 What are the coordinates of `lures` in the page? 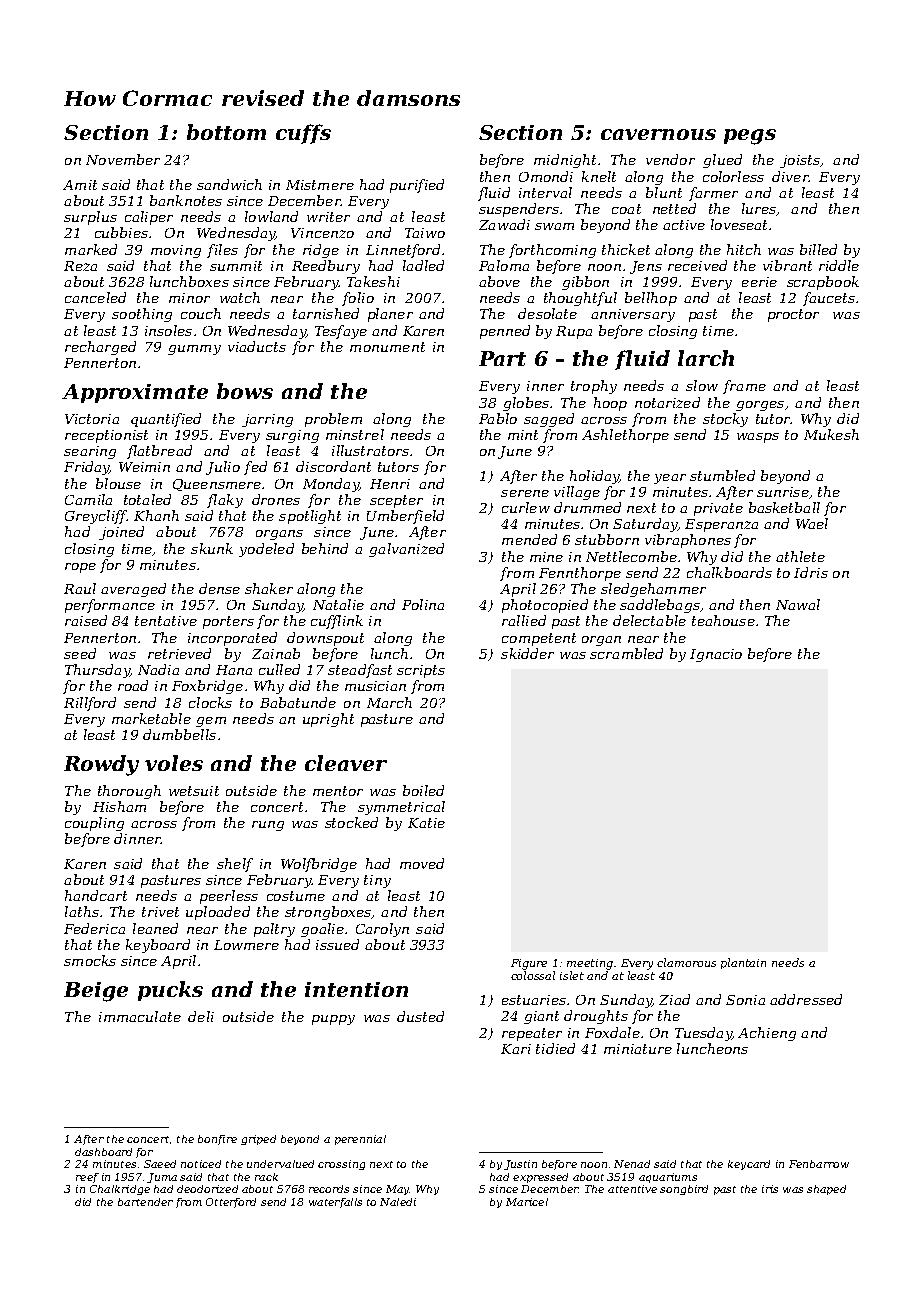 It's located at (759, 208).
